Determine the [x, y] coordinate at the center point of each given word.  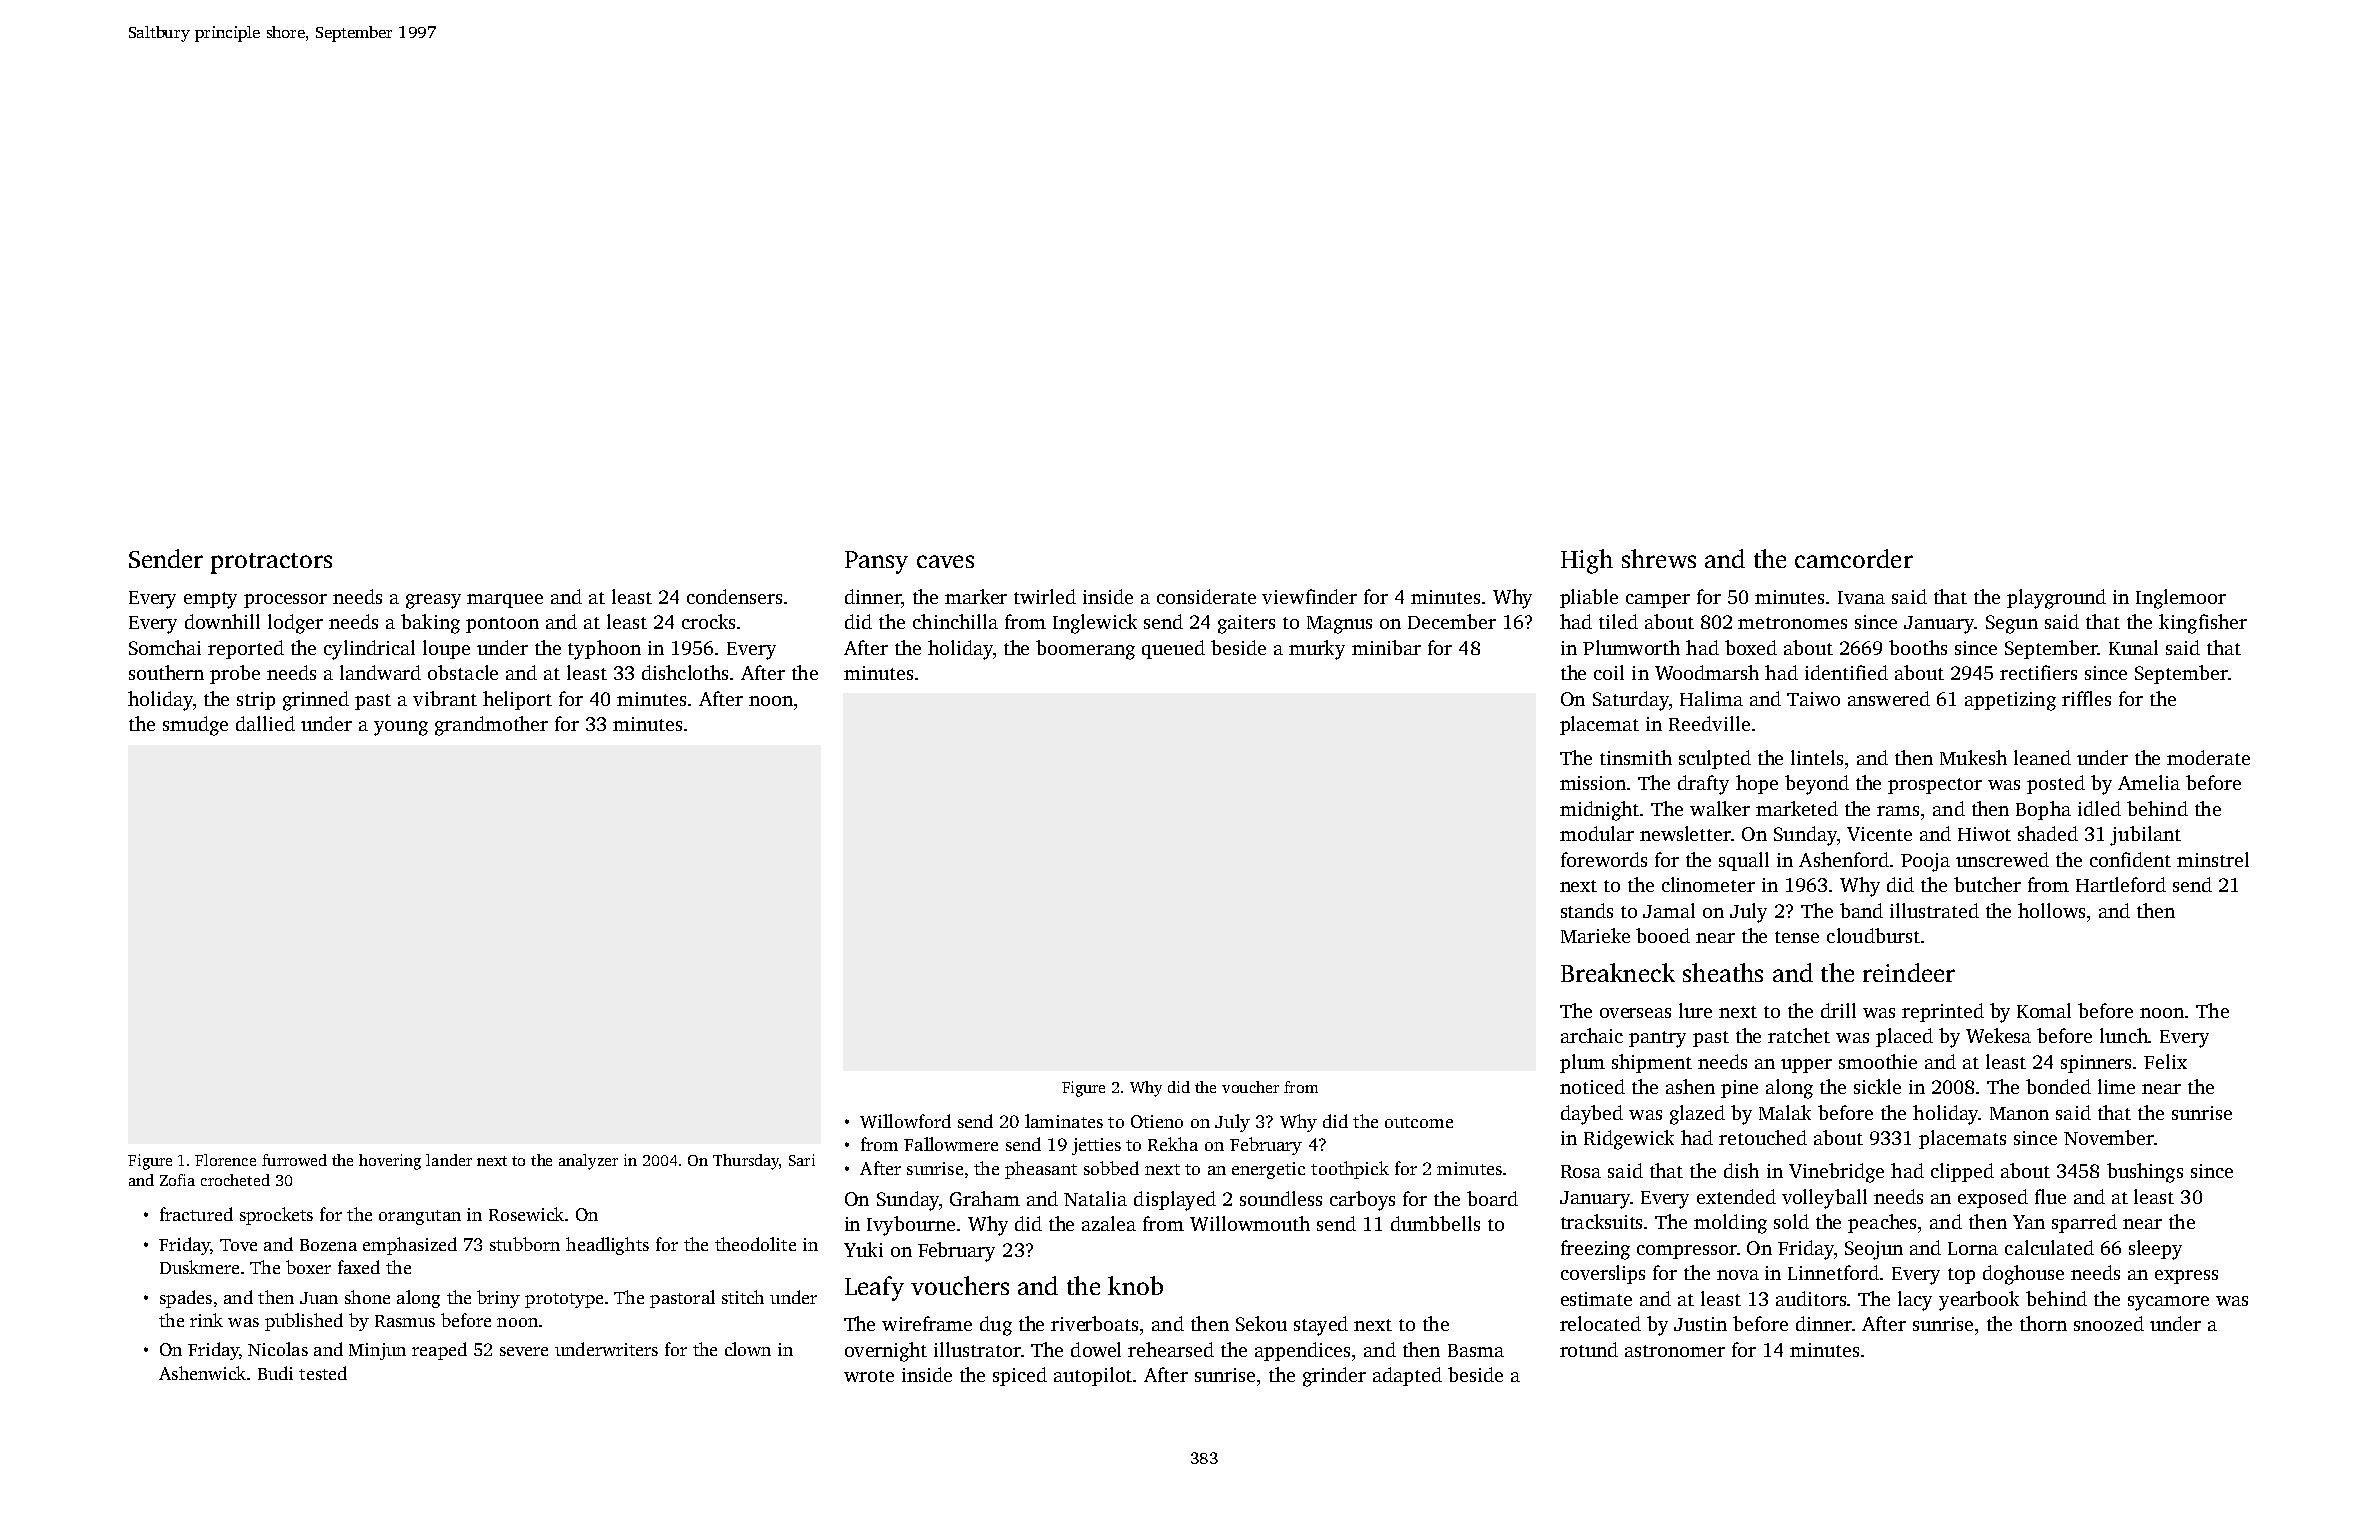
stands [1587, 910]
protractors [271, 563]
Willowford [905, 1121]
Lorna [1973, 1248]
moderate [2208, 757]
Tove [238, 1245]
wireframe [927, 1323]
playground [2056, 599]
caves [945, 561]
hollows [2051, 910]
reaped [439, 1351]
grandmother [491, 726]
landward [380, 672]
